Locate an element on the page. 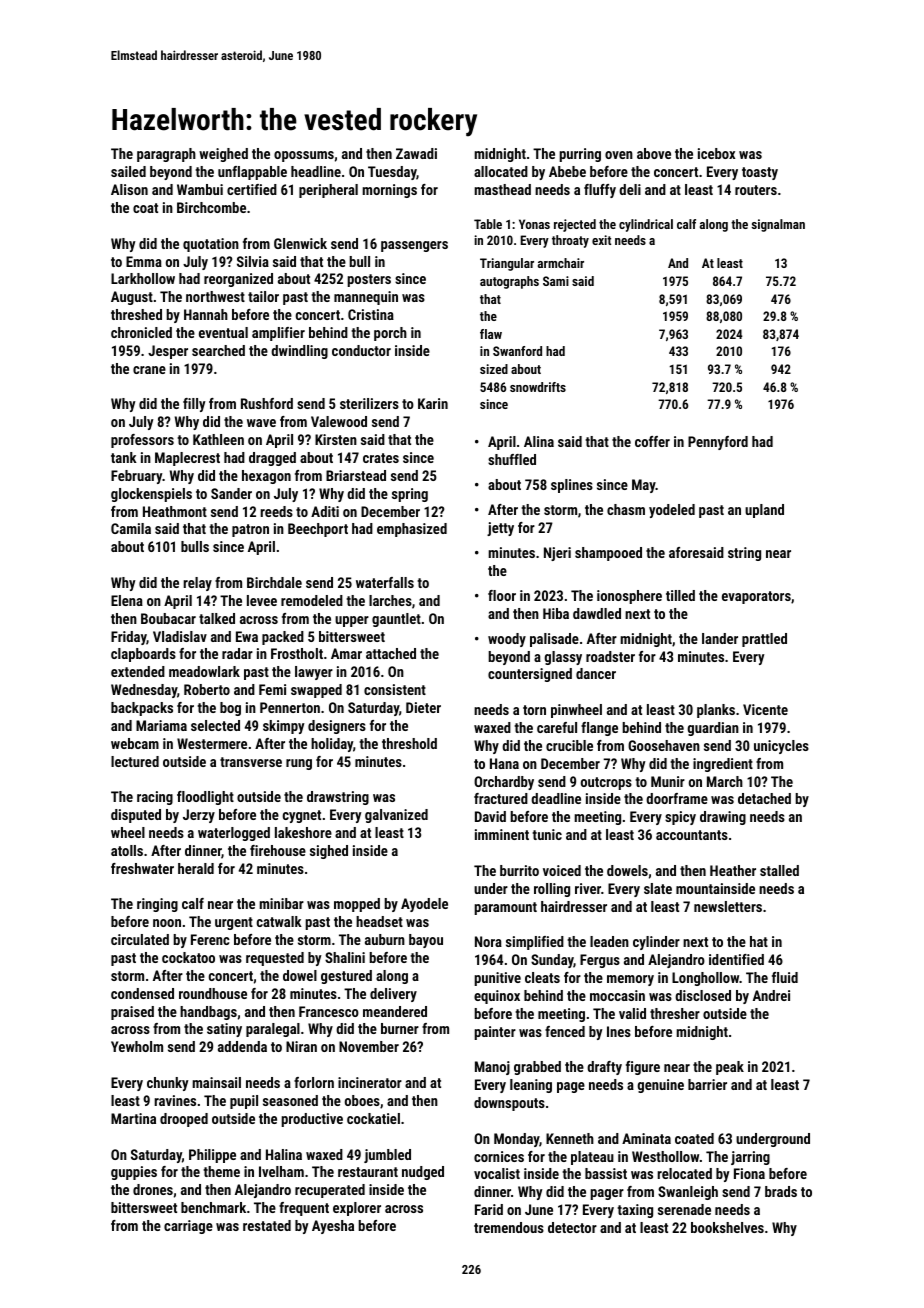 Image resolution: width=924 pixels, height=1308 pixels. Shalini is located at coordinates (345, 957).
